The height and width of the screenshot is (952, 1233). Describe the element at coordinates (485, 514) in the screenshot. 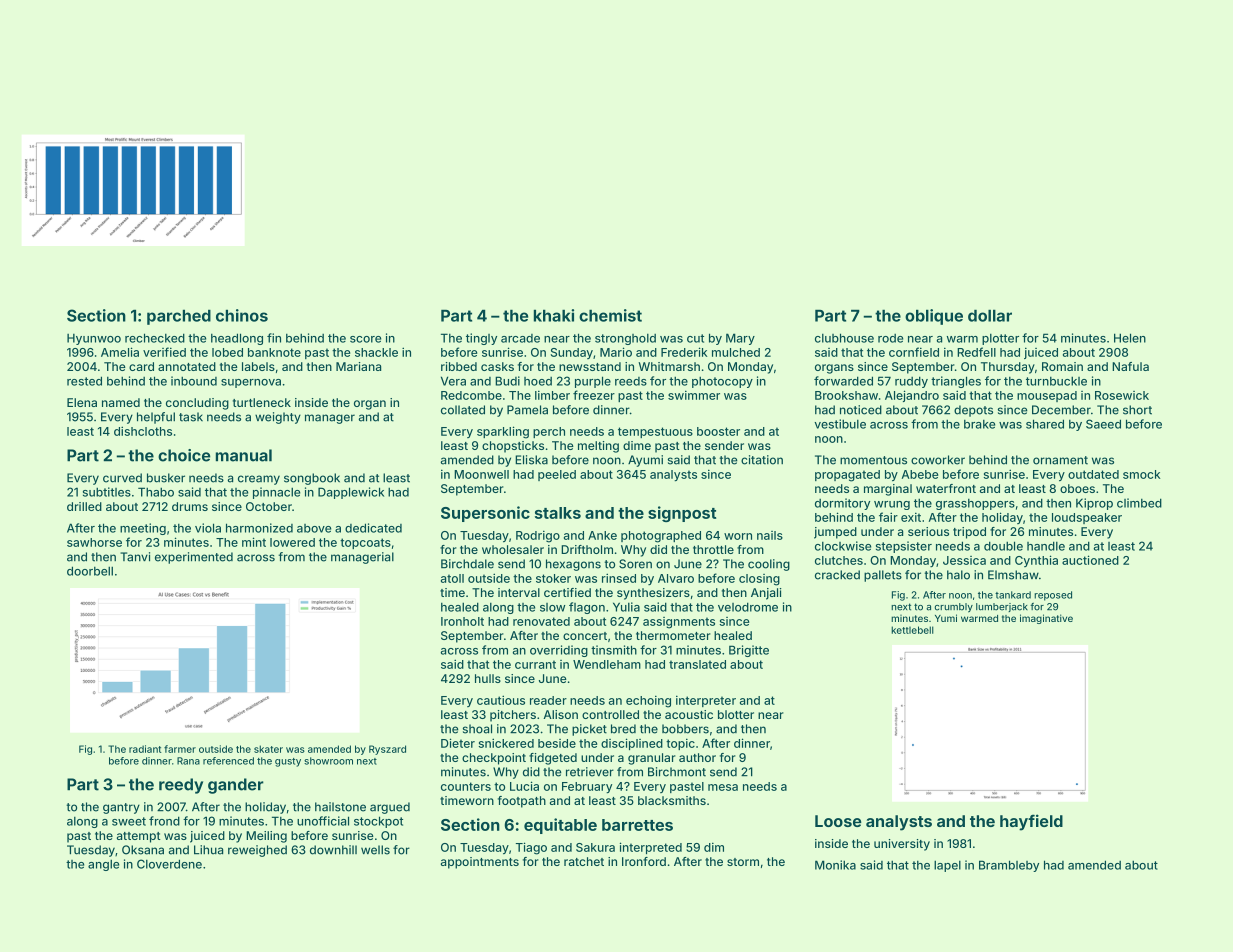

I see `Supersonic` at that location.
